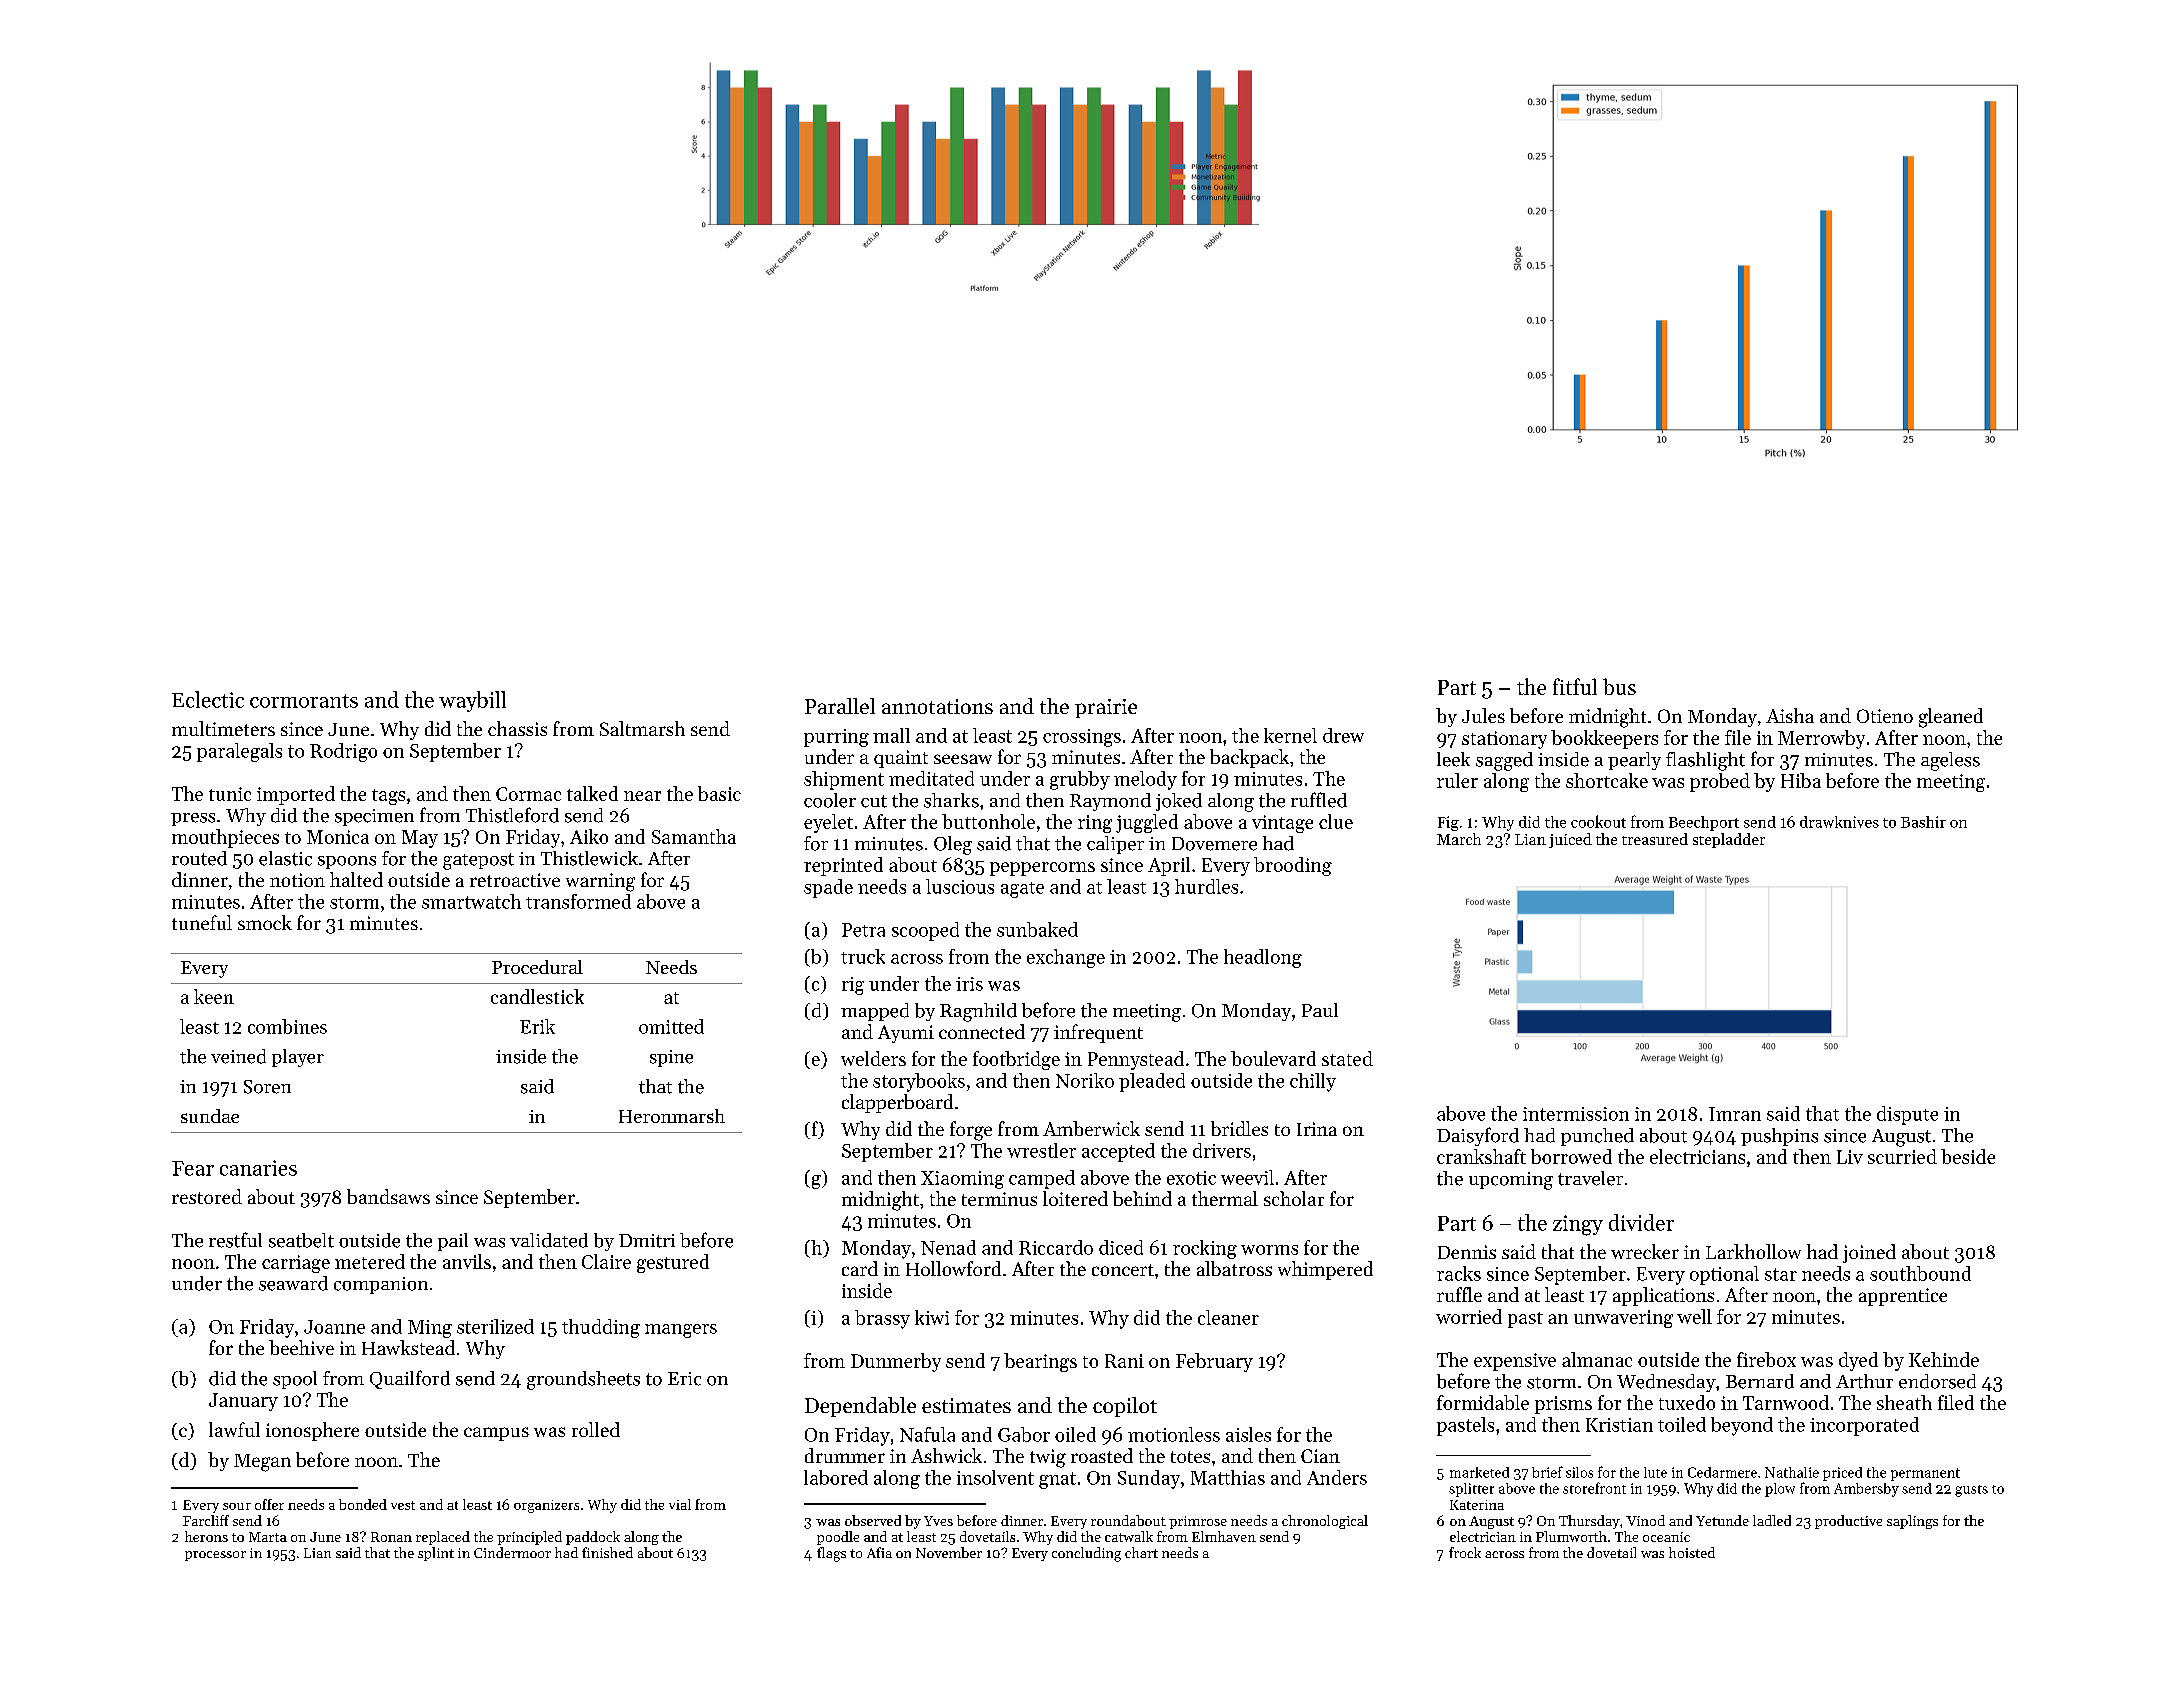 Image resolution: width=2178 pixels, height=1683 pixels. What do you see at coordinates (1944, 1359) in the image?
I see `Kehinde` at bounding box center [1944, 1359].
